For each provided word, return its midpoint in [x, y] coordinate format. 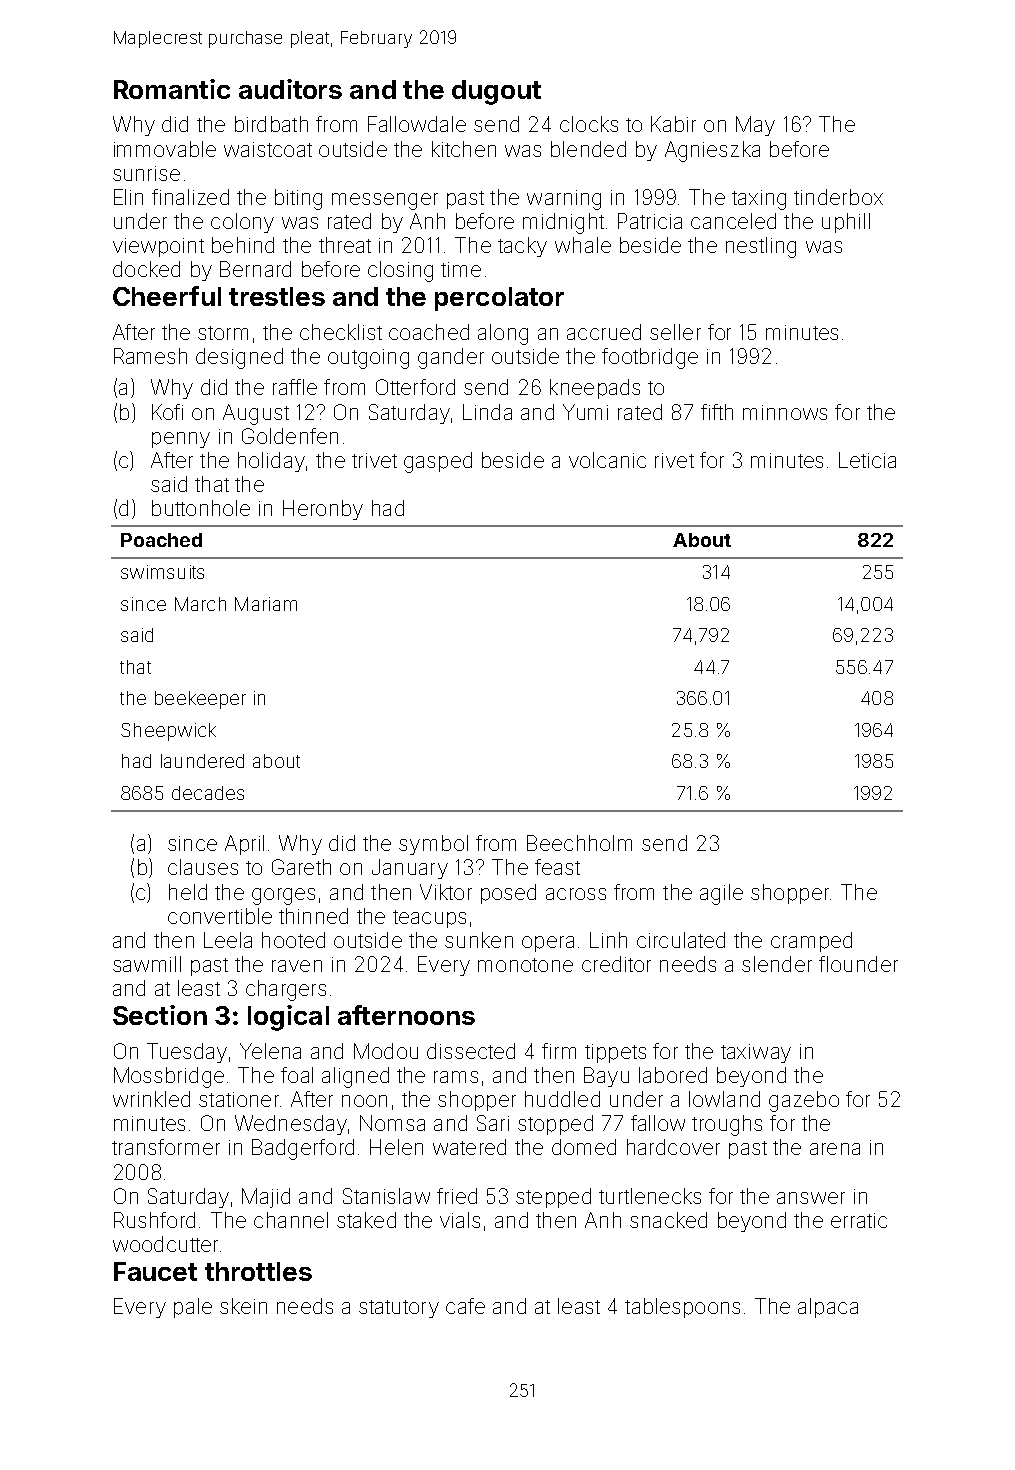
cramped [811, 942]
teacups [429, 919]
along [503, 334]
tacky [522, 247]
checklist [341, 332]
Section [160, 1015]
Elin [128, 197]
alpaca [828, 1308]
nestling [761, 247]
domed [584, 1147]
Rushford [154, 1220]
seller [675, 332]
